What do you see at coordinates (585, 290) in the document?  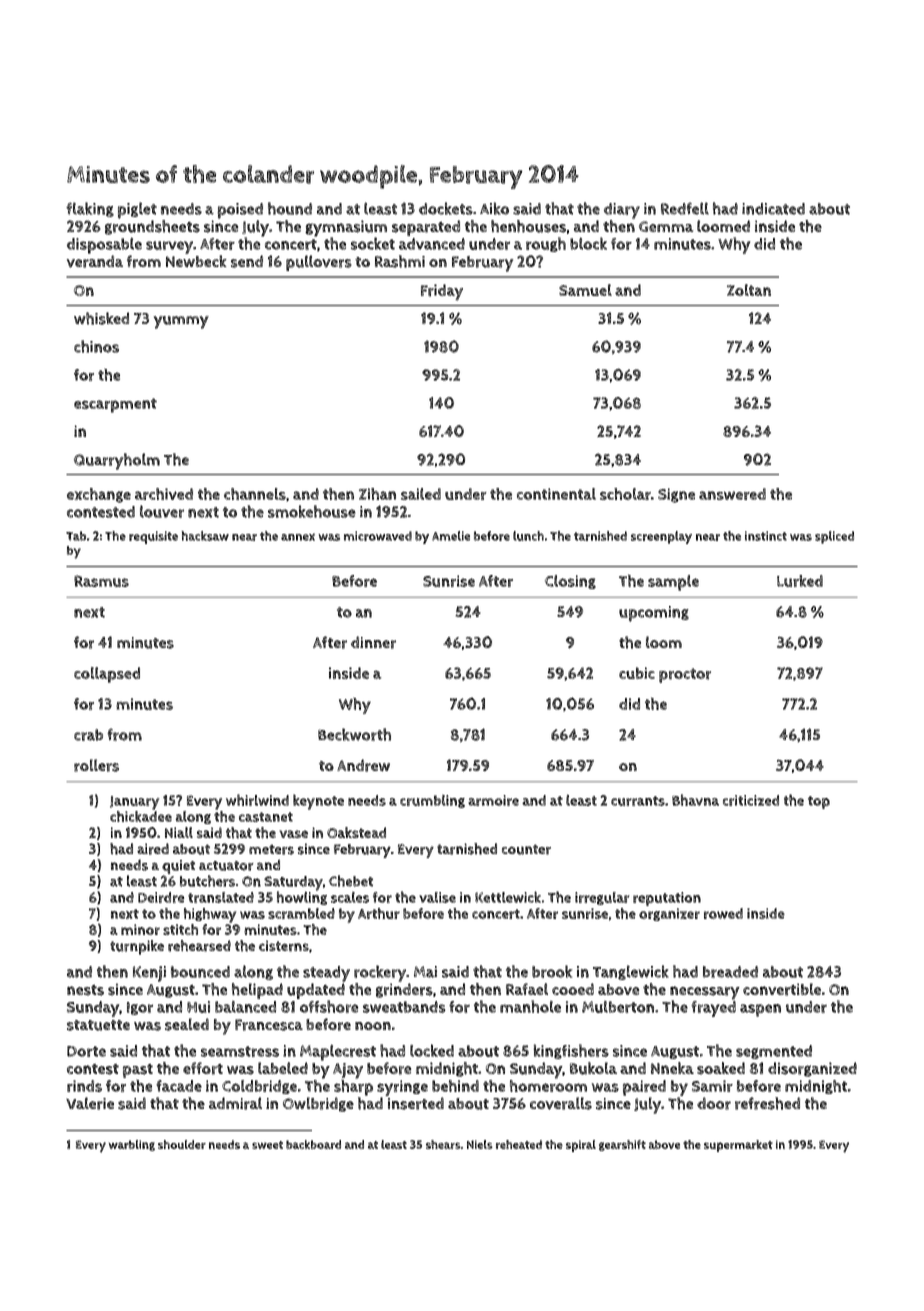 I see `Samuel` at bounding box center [585, 290].
